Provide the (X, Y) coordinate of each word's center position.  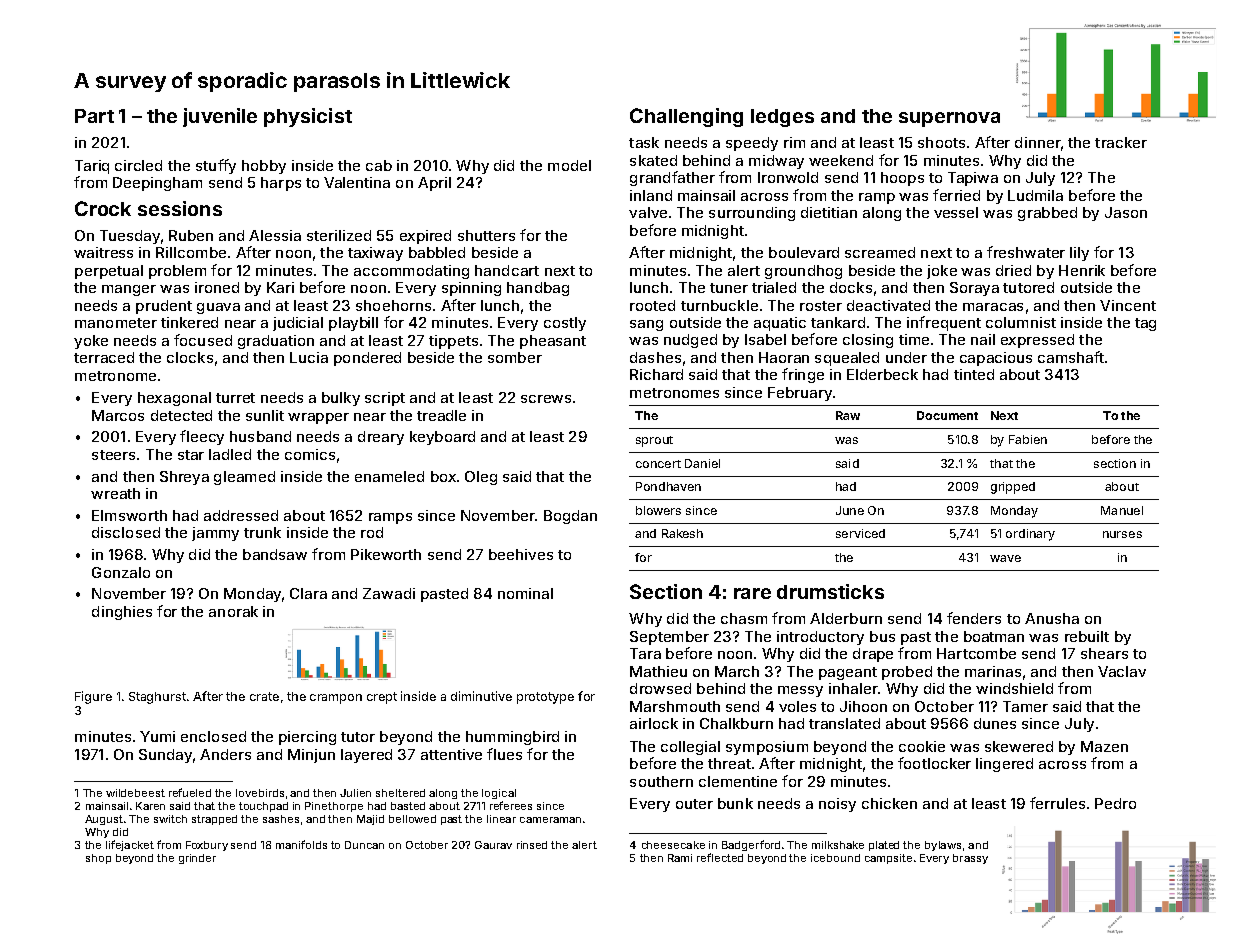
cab (379, 165)
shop (98, 859)
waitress (103, 252)
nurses (1122, 534)
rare (752, 593)
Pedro (1115, 803)
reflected (720, 857)
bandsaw (275, 554)
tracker (1121, 142)
